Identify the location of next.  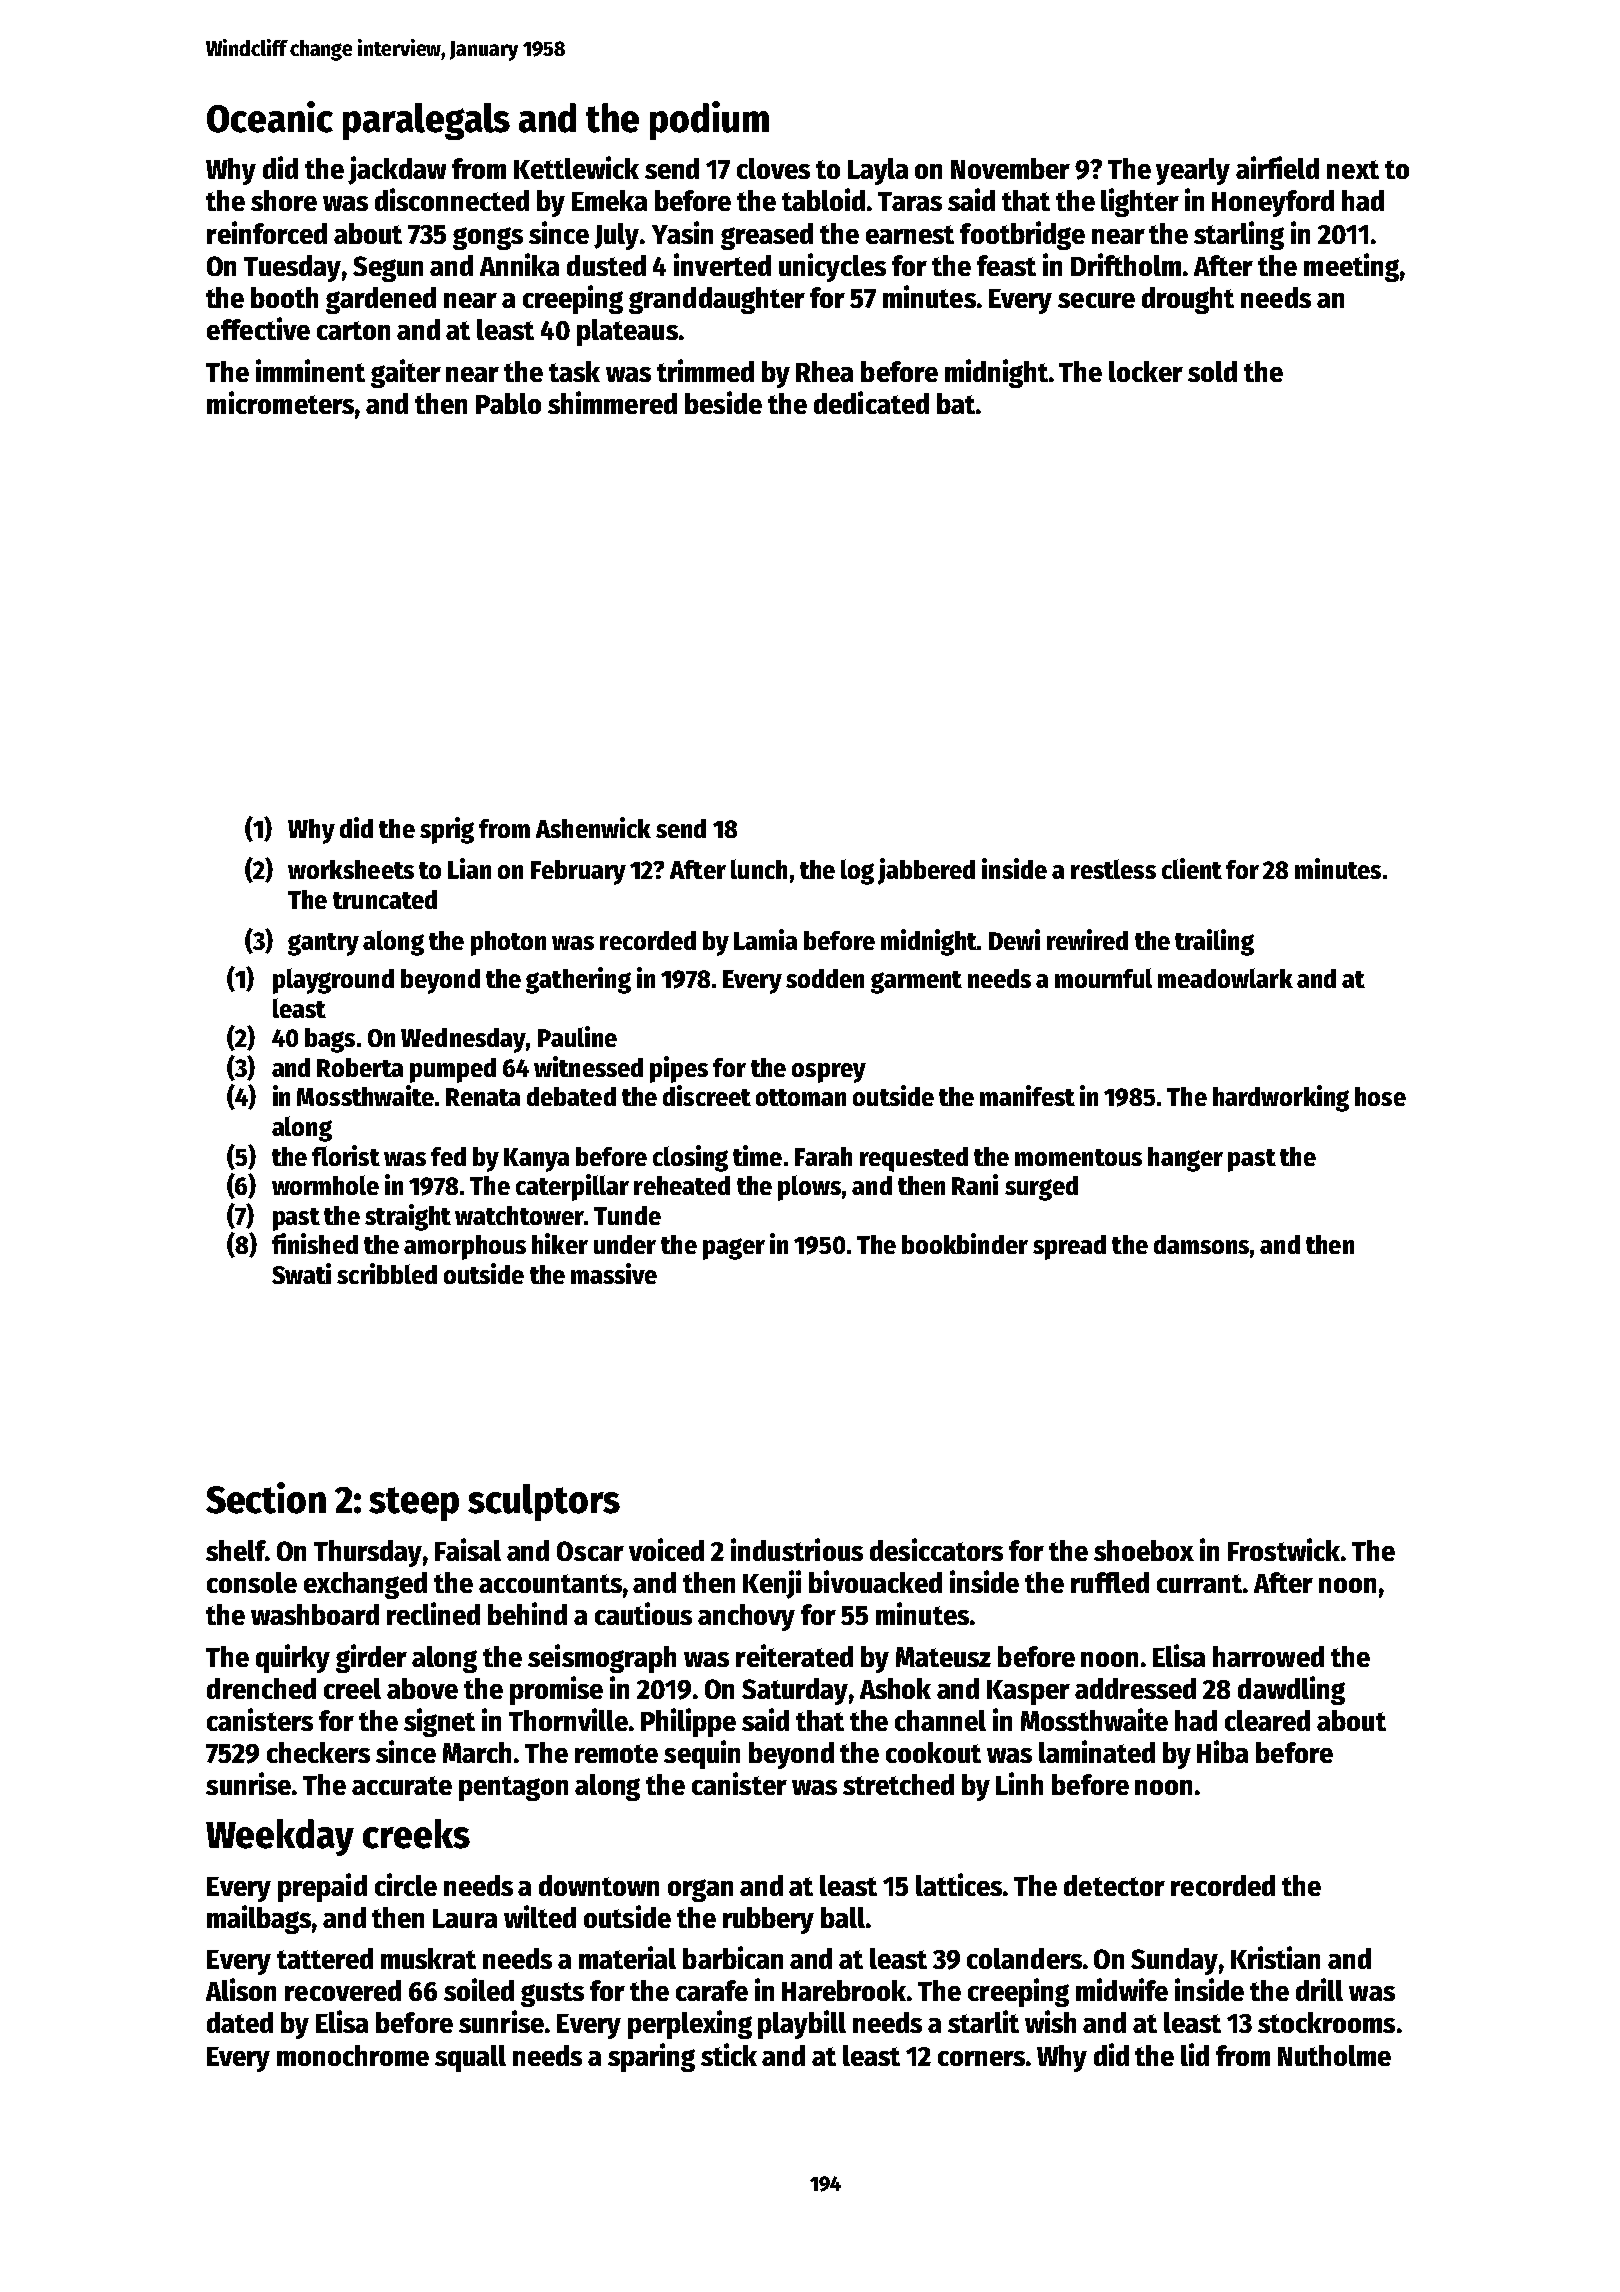
(1353, 169).
